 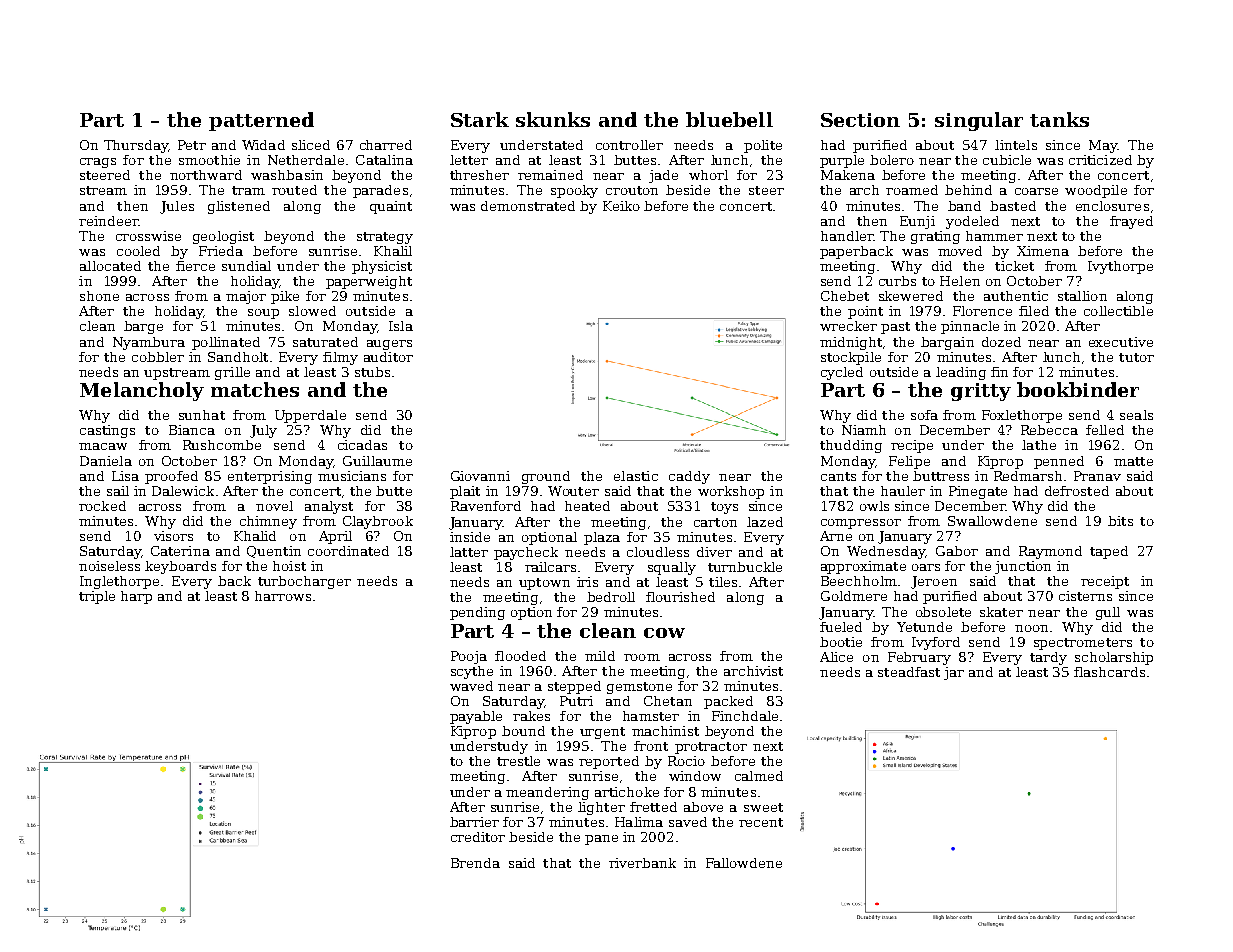 What do you see at coordinates (475, 863) in the screenshot?
I see `Brenda` at bounding box center [475, 863].
